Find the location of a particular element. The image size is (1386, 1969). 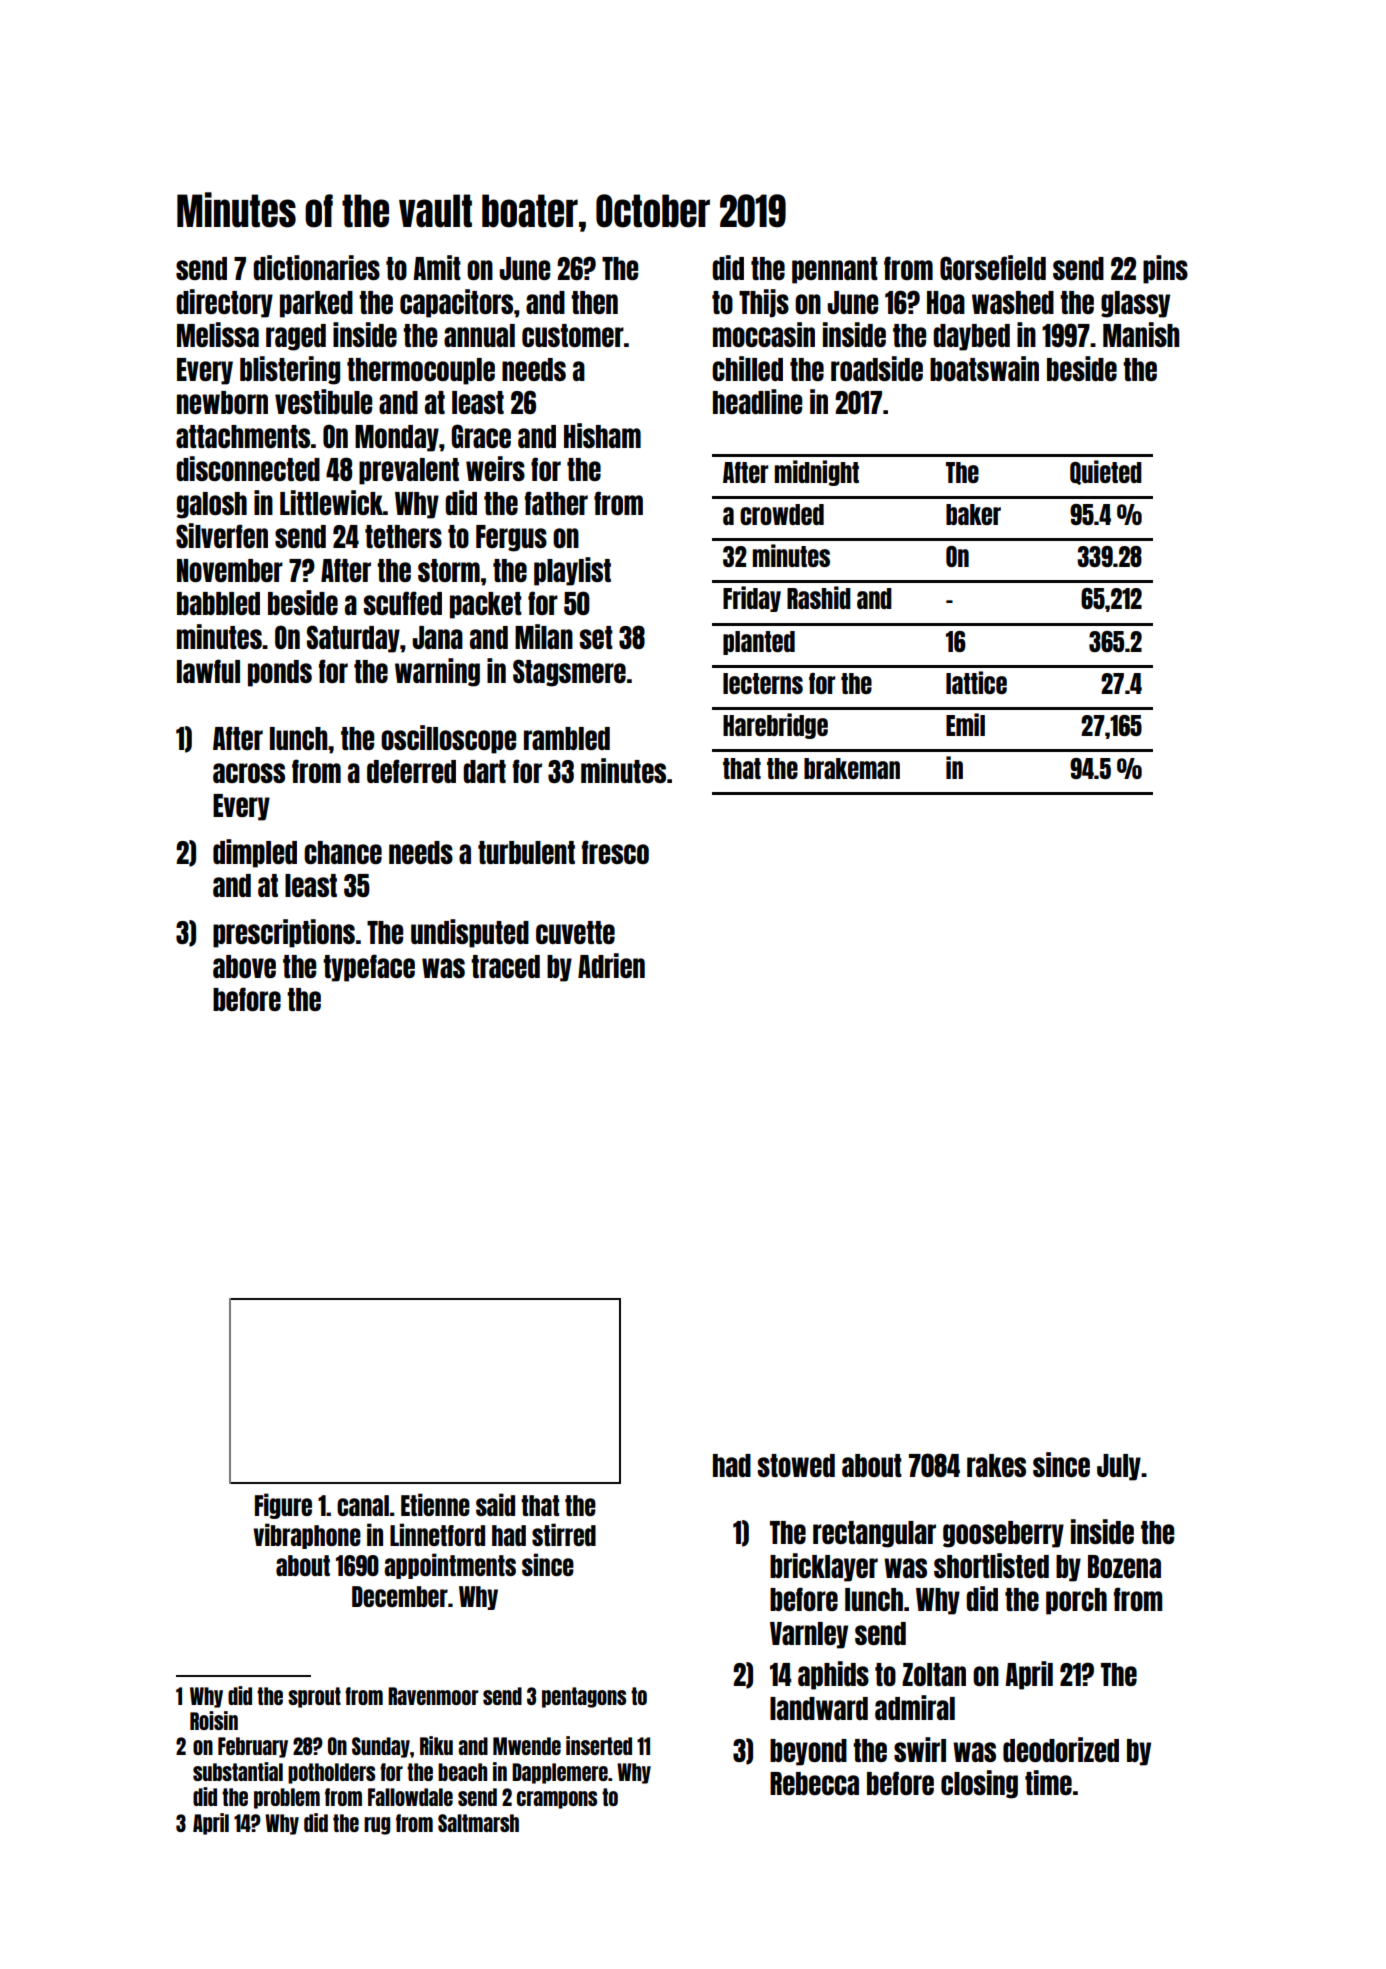

November is located at coordinates (230, 570).
